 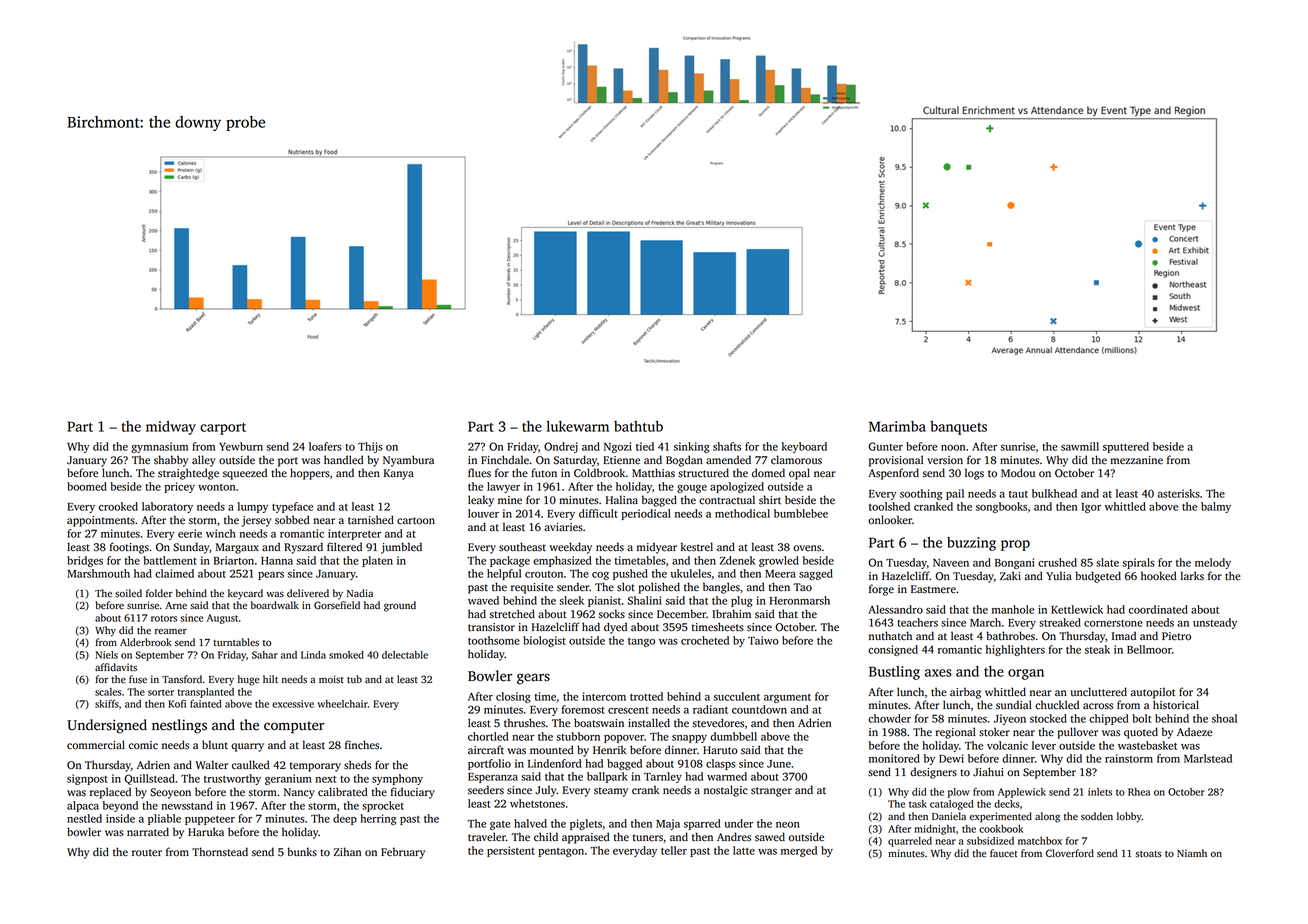 What do you see at coordinates (176, 605) in the screenshot?
I see `Arne` at bounding box center [176, 605].
